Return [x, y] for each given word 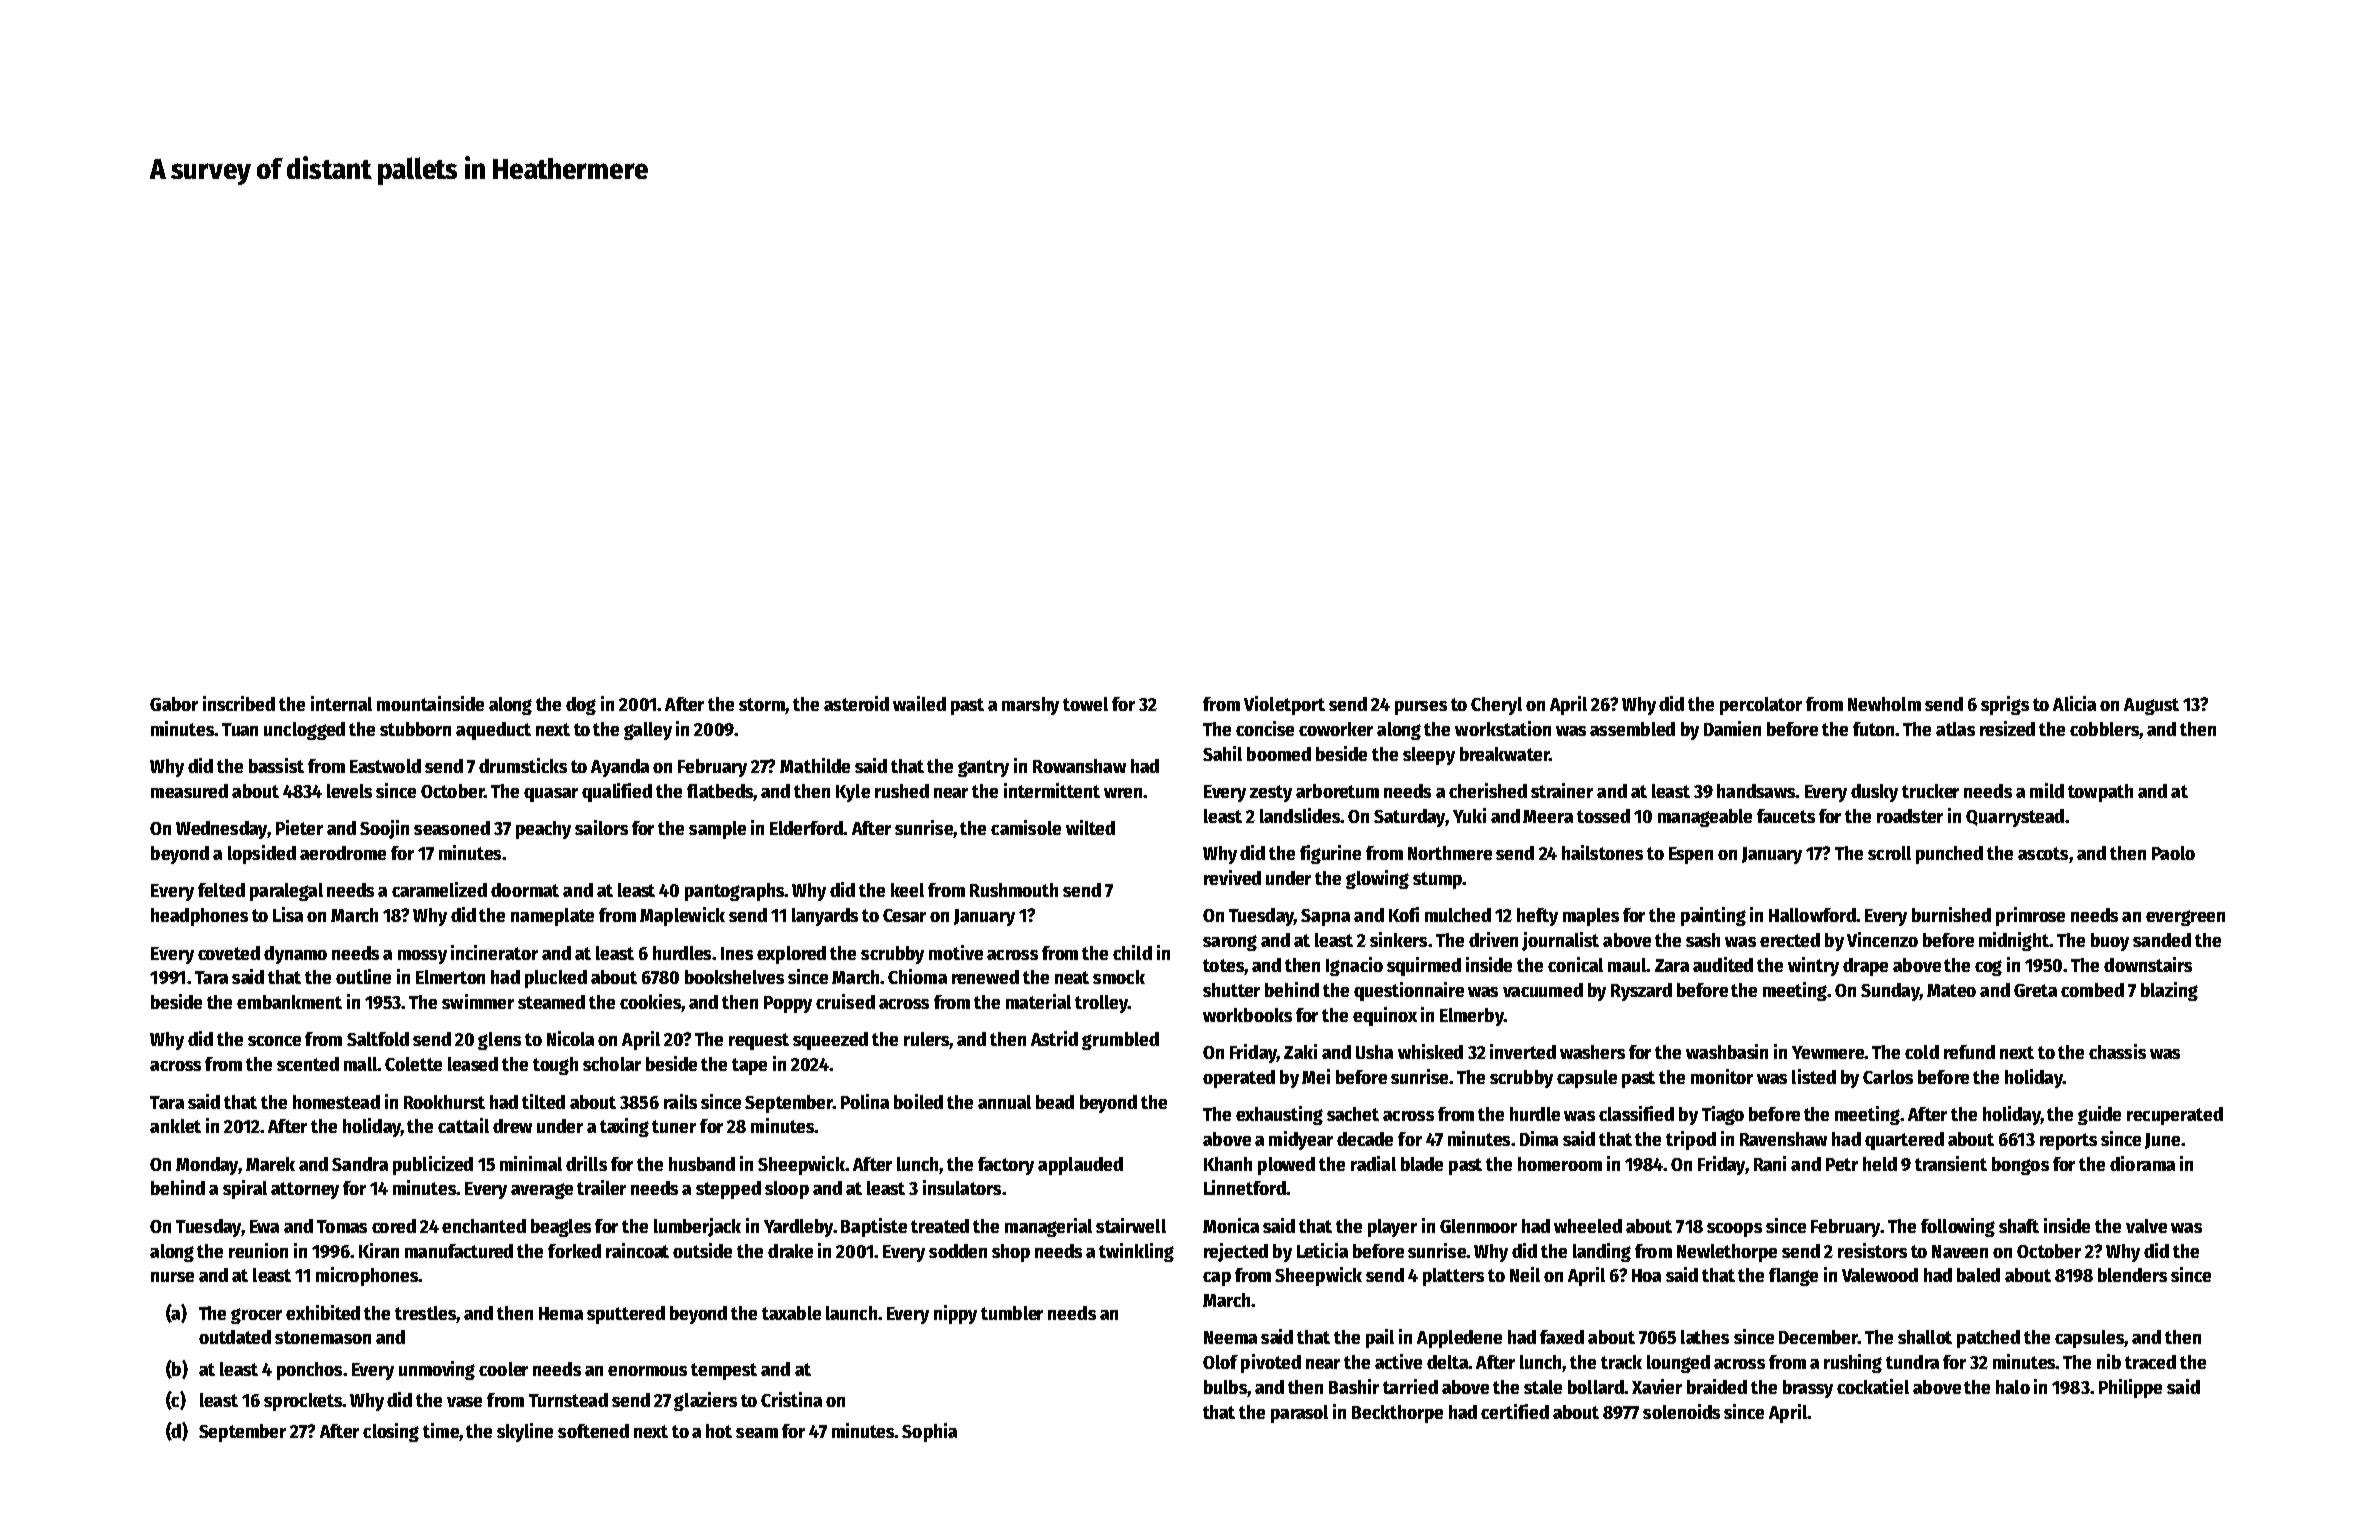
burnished [1951, 914]
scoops [1734, 1230]
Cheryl [1496, 706]
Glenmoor [1478, 1226]
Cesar [904, 915]
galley [648, 731]
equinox [1385, 1016]
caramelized [439, 889]
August [2151, 706]
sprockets [303, 1402]
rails [680, 1101]
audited [1723, 964]
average [542, 1191]
